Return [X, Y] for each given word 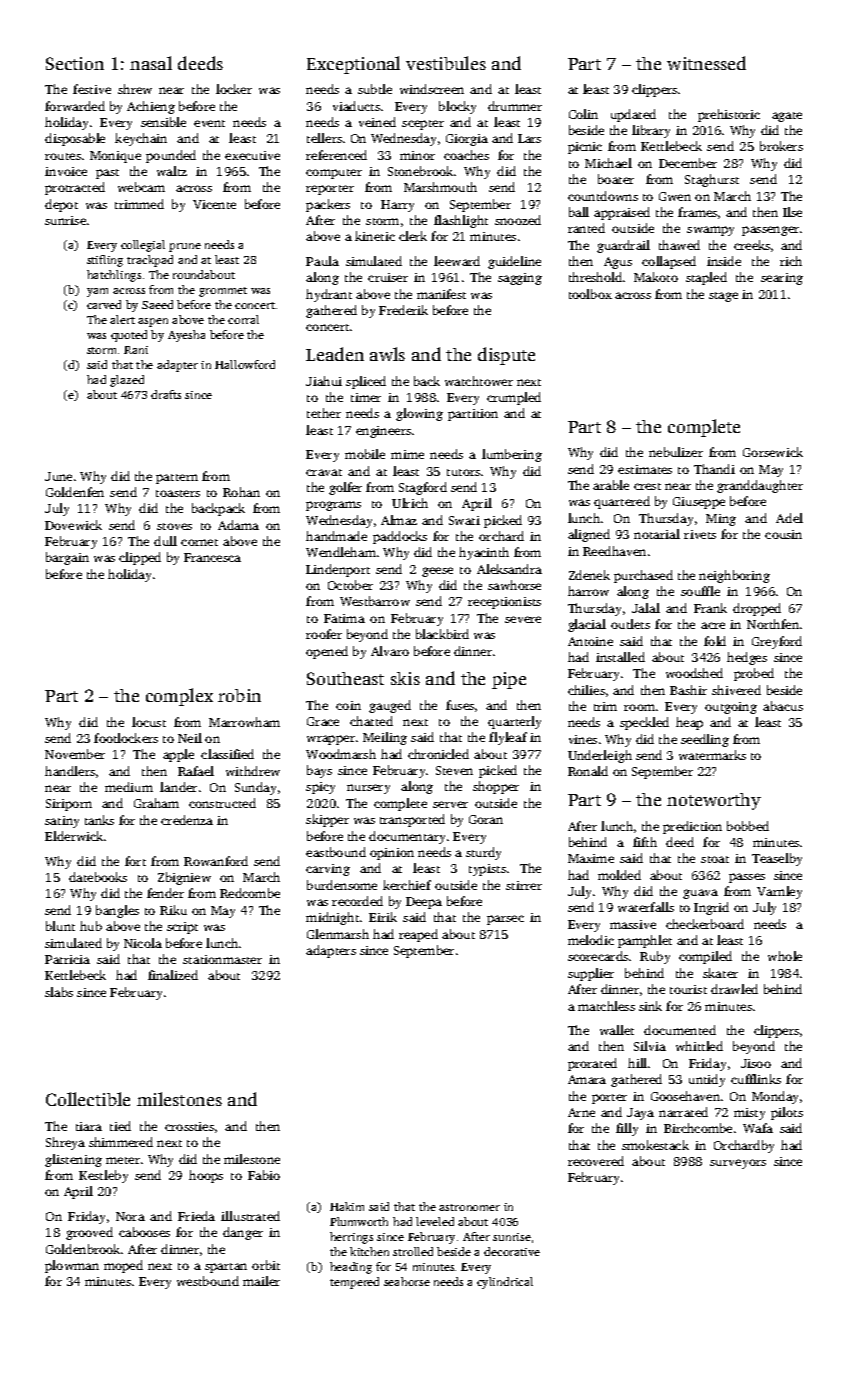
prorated [592, 1064]
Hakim [347, 1206]
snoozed [518, 220]
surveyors [738, 1164]
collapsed [669, 262]
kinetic [375, 236]
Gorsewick [773, 452]
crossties [189, 1126]
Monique [115, 157]
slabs [59, 992]
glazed [127, 381]
